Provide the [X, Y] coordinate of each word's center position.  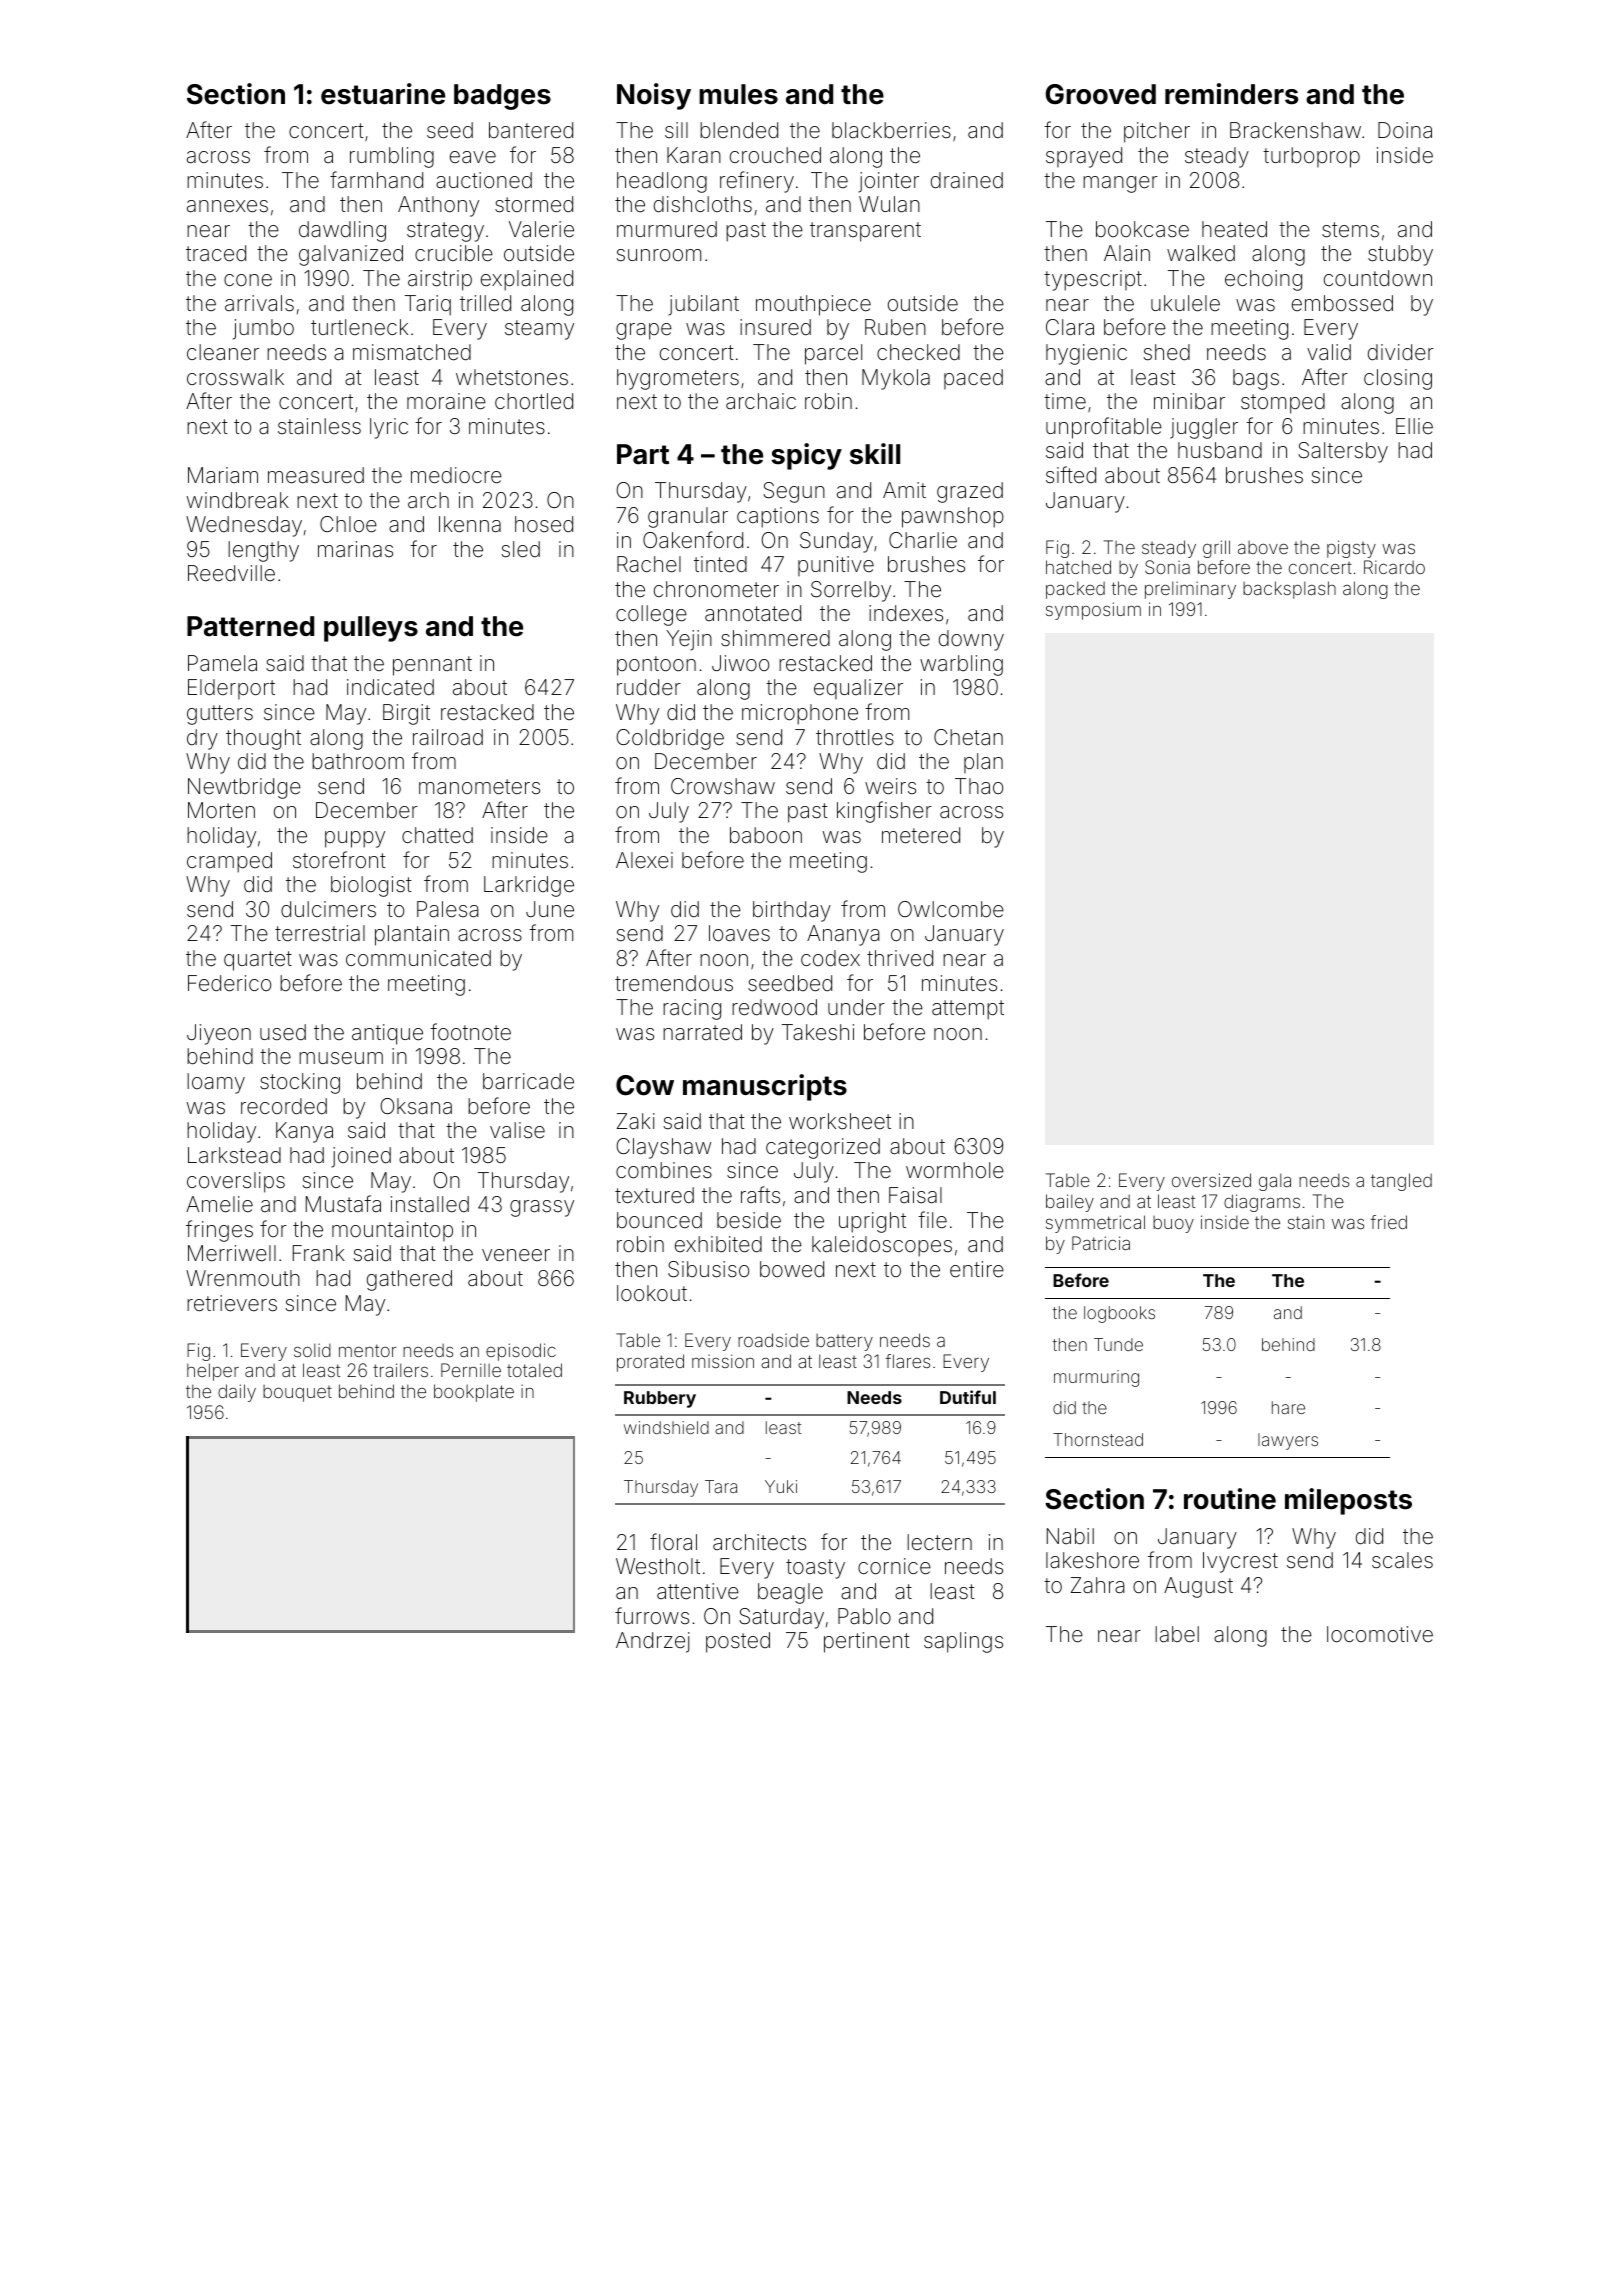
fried [1389, 1222]
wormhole [955, 1170]
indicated [390, 687]
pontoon [656, 666]
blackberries [891, 130]
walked [1201, 253]
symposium [1093, 611]
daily [237, 1393]
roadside [773, 1340]
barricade [528, 1081]
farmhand [376, 180]
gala [1275, 1182]
